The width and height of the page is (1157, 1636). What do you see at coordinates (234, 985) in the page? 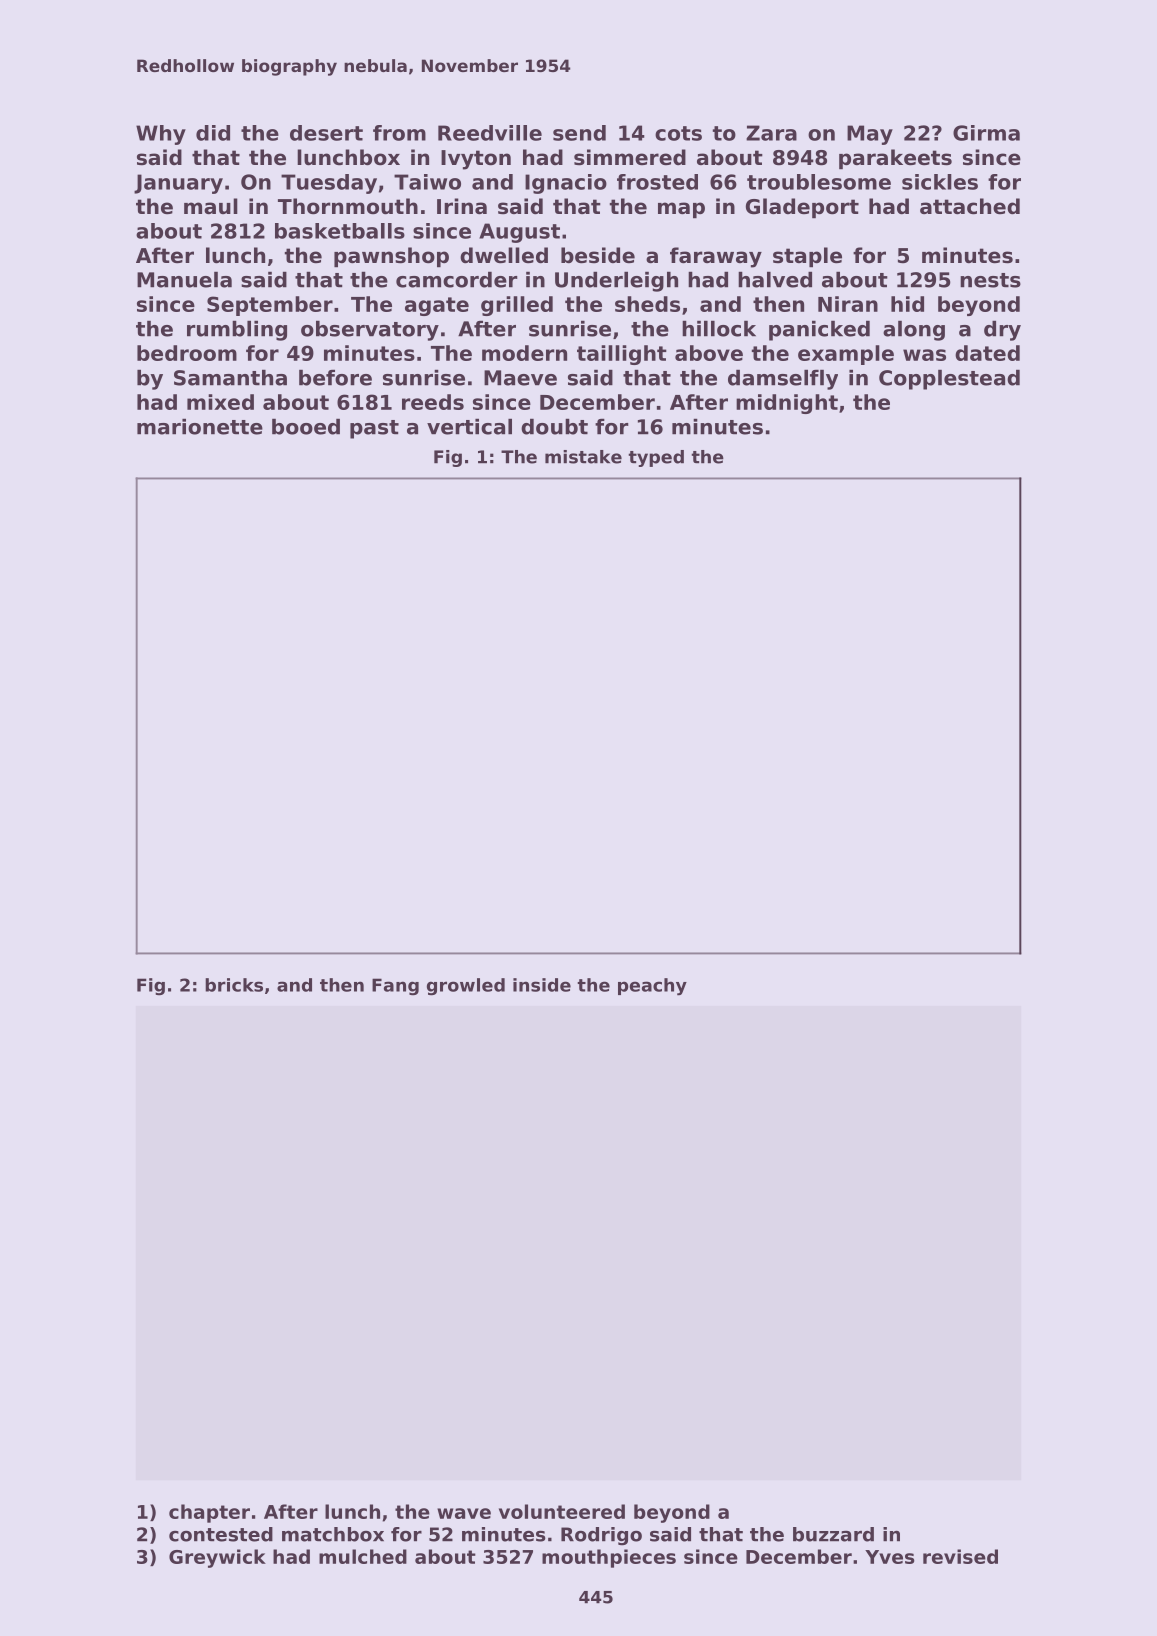
I see `bricks` at bounding box center [234, 985].
